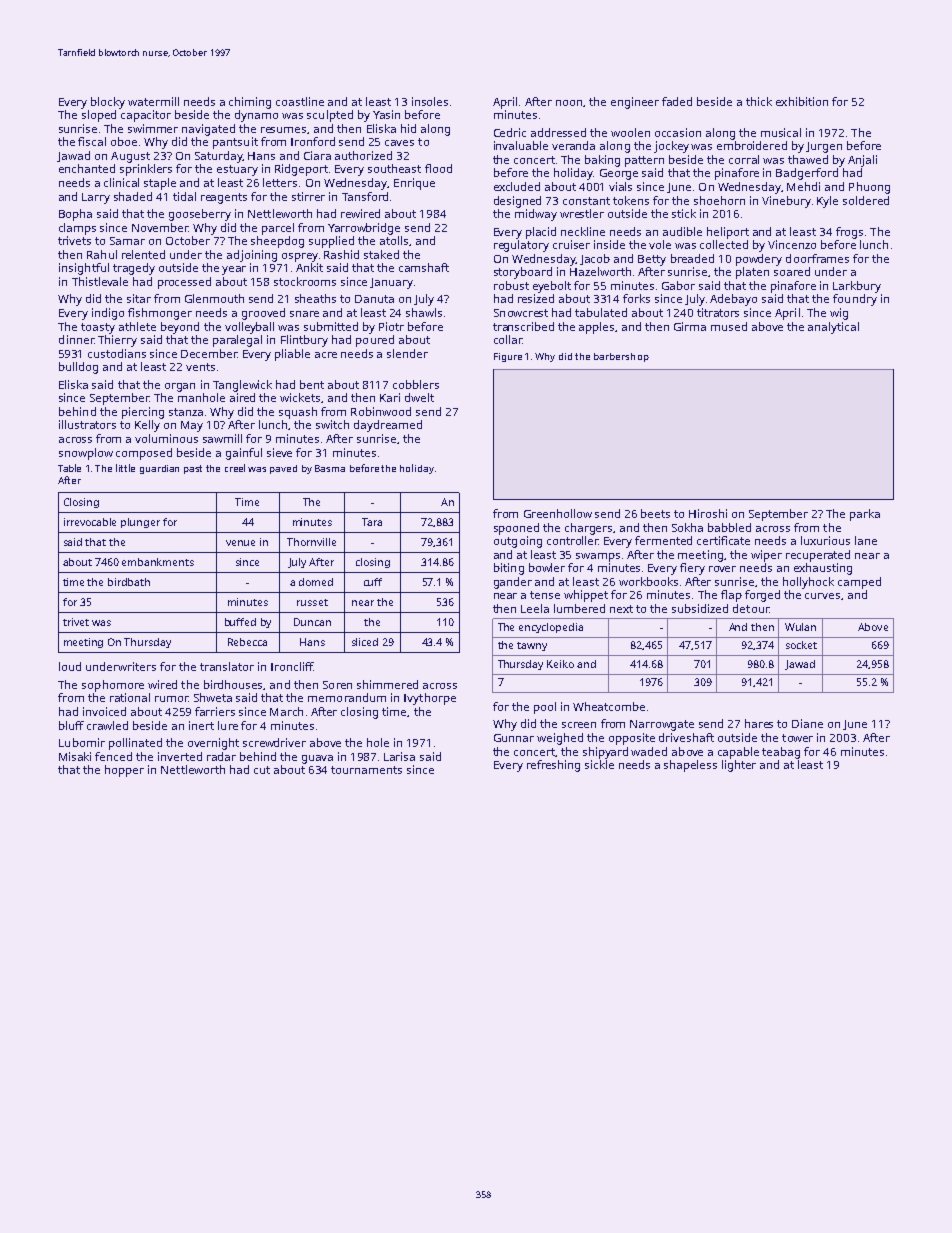 Image resolution: width=952 pixels, height=1233 pixels. What do you see at coordinates (247, 642) in the page?
I see `Rebecca` at bounding box center [247, 642].
